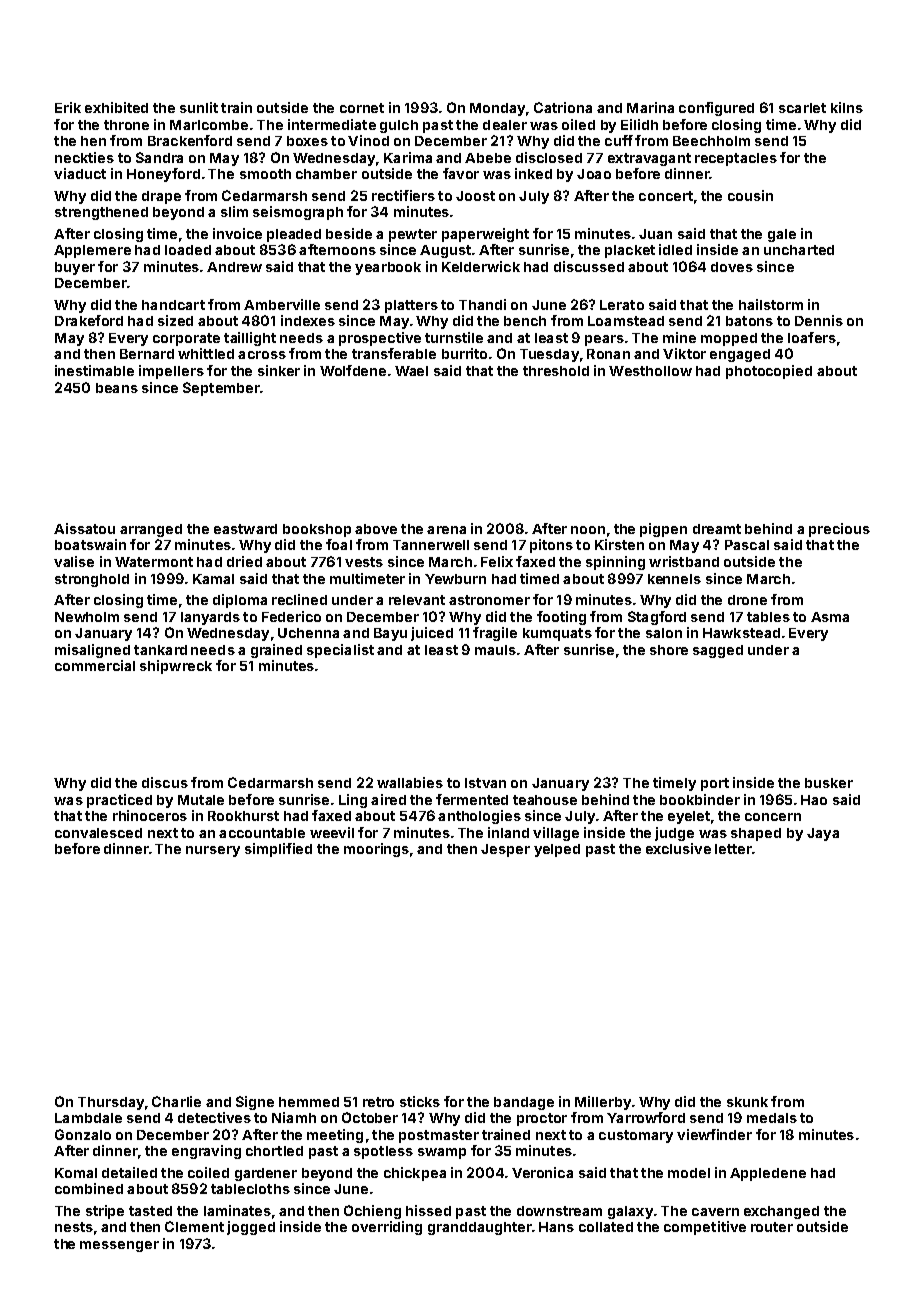 Image resolution: width=924 pixels, height=1308 pixels. I want to click on bench, so click(525, 321).
